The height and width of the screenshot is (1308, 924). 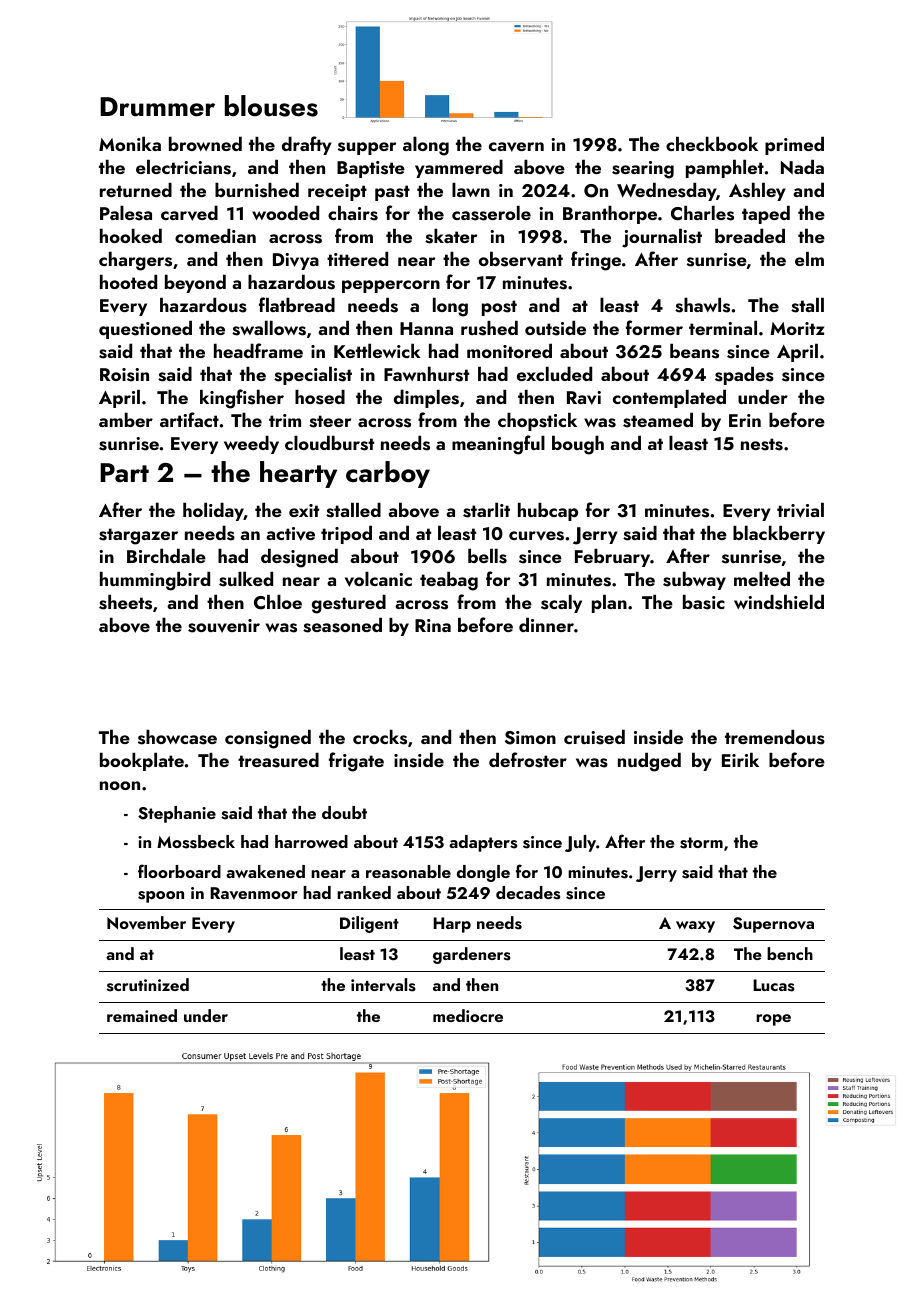 What do you see at coordinates (773, 1020) in the screenshot?
I see `rope` at bounding box center [773, 1020].
